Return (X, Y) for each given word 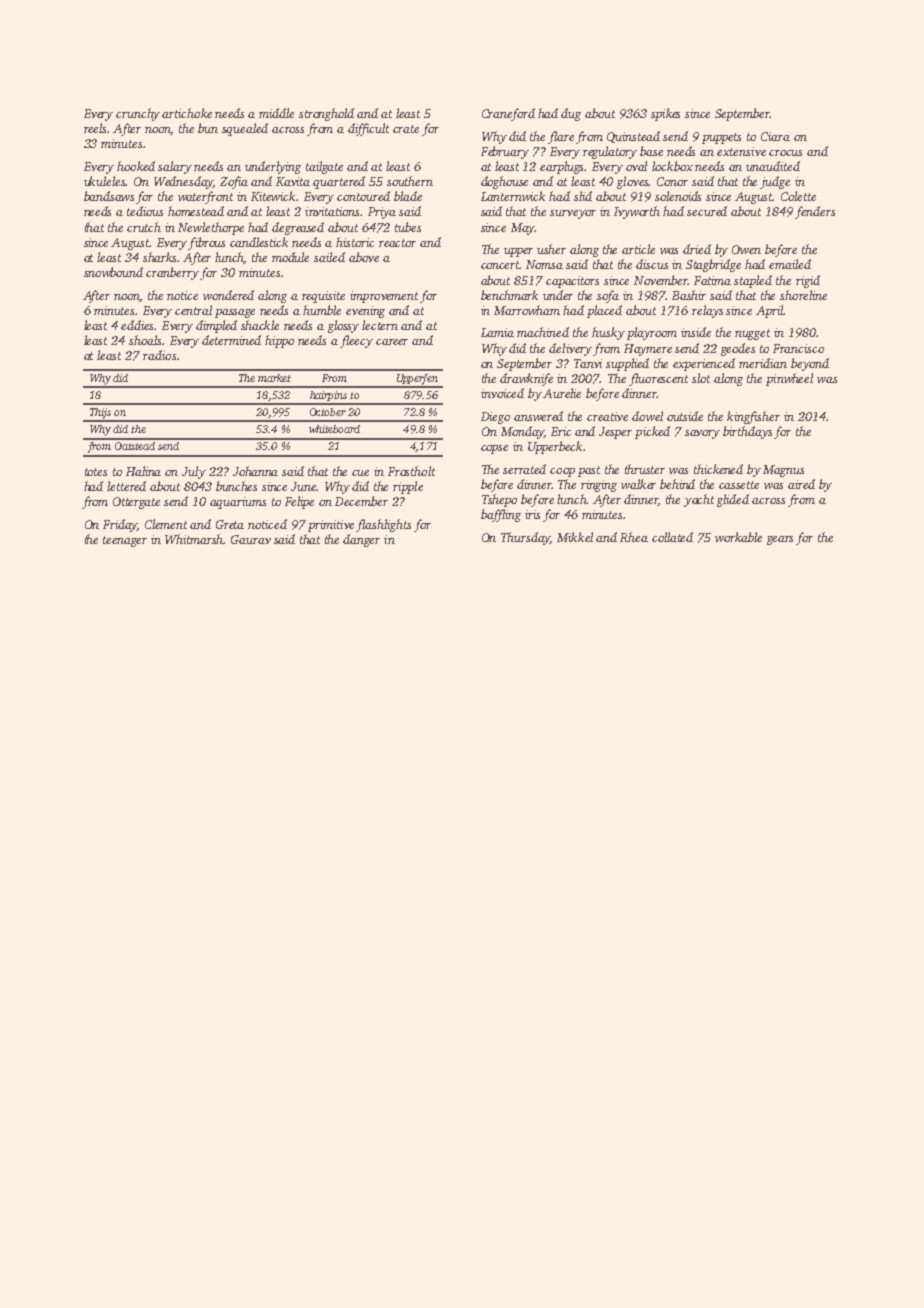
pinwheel (789, 379)
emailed (790, 264)
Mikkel (575, 537)
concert (500, 265)
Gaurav (251, 539)
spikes (665, 114)
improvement (384, 297)
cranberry (172, 273)
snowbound (113, 272)
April (770, 311)
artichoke (187, 113)
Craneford (508, 114)
